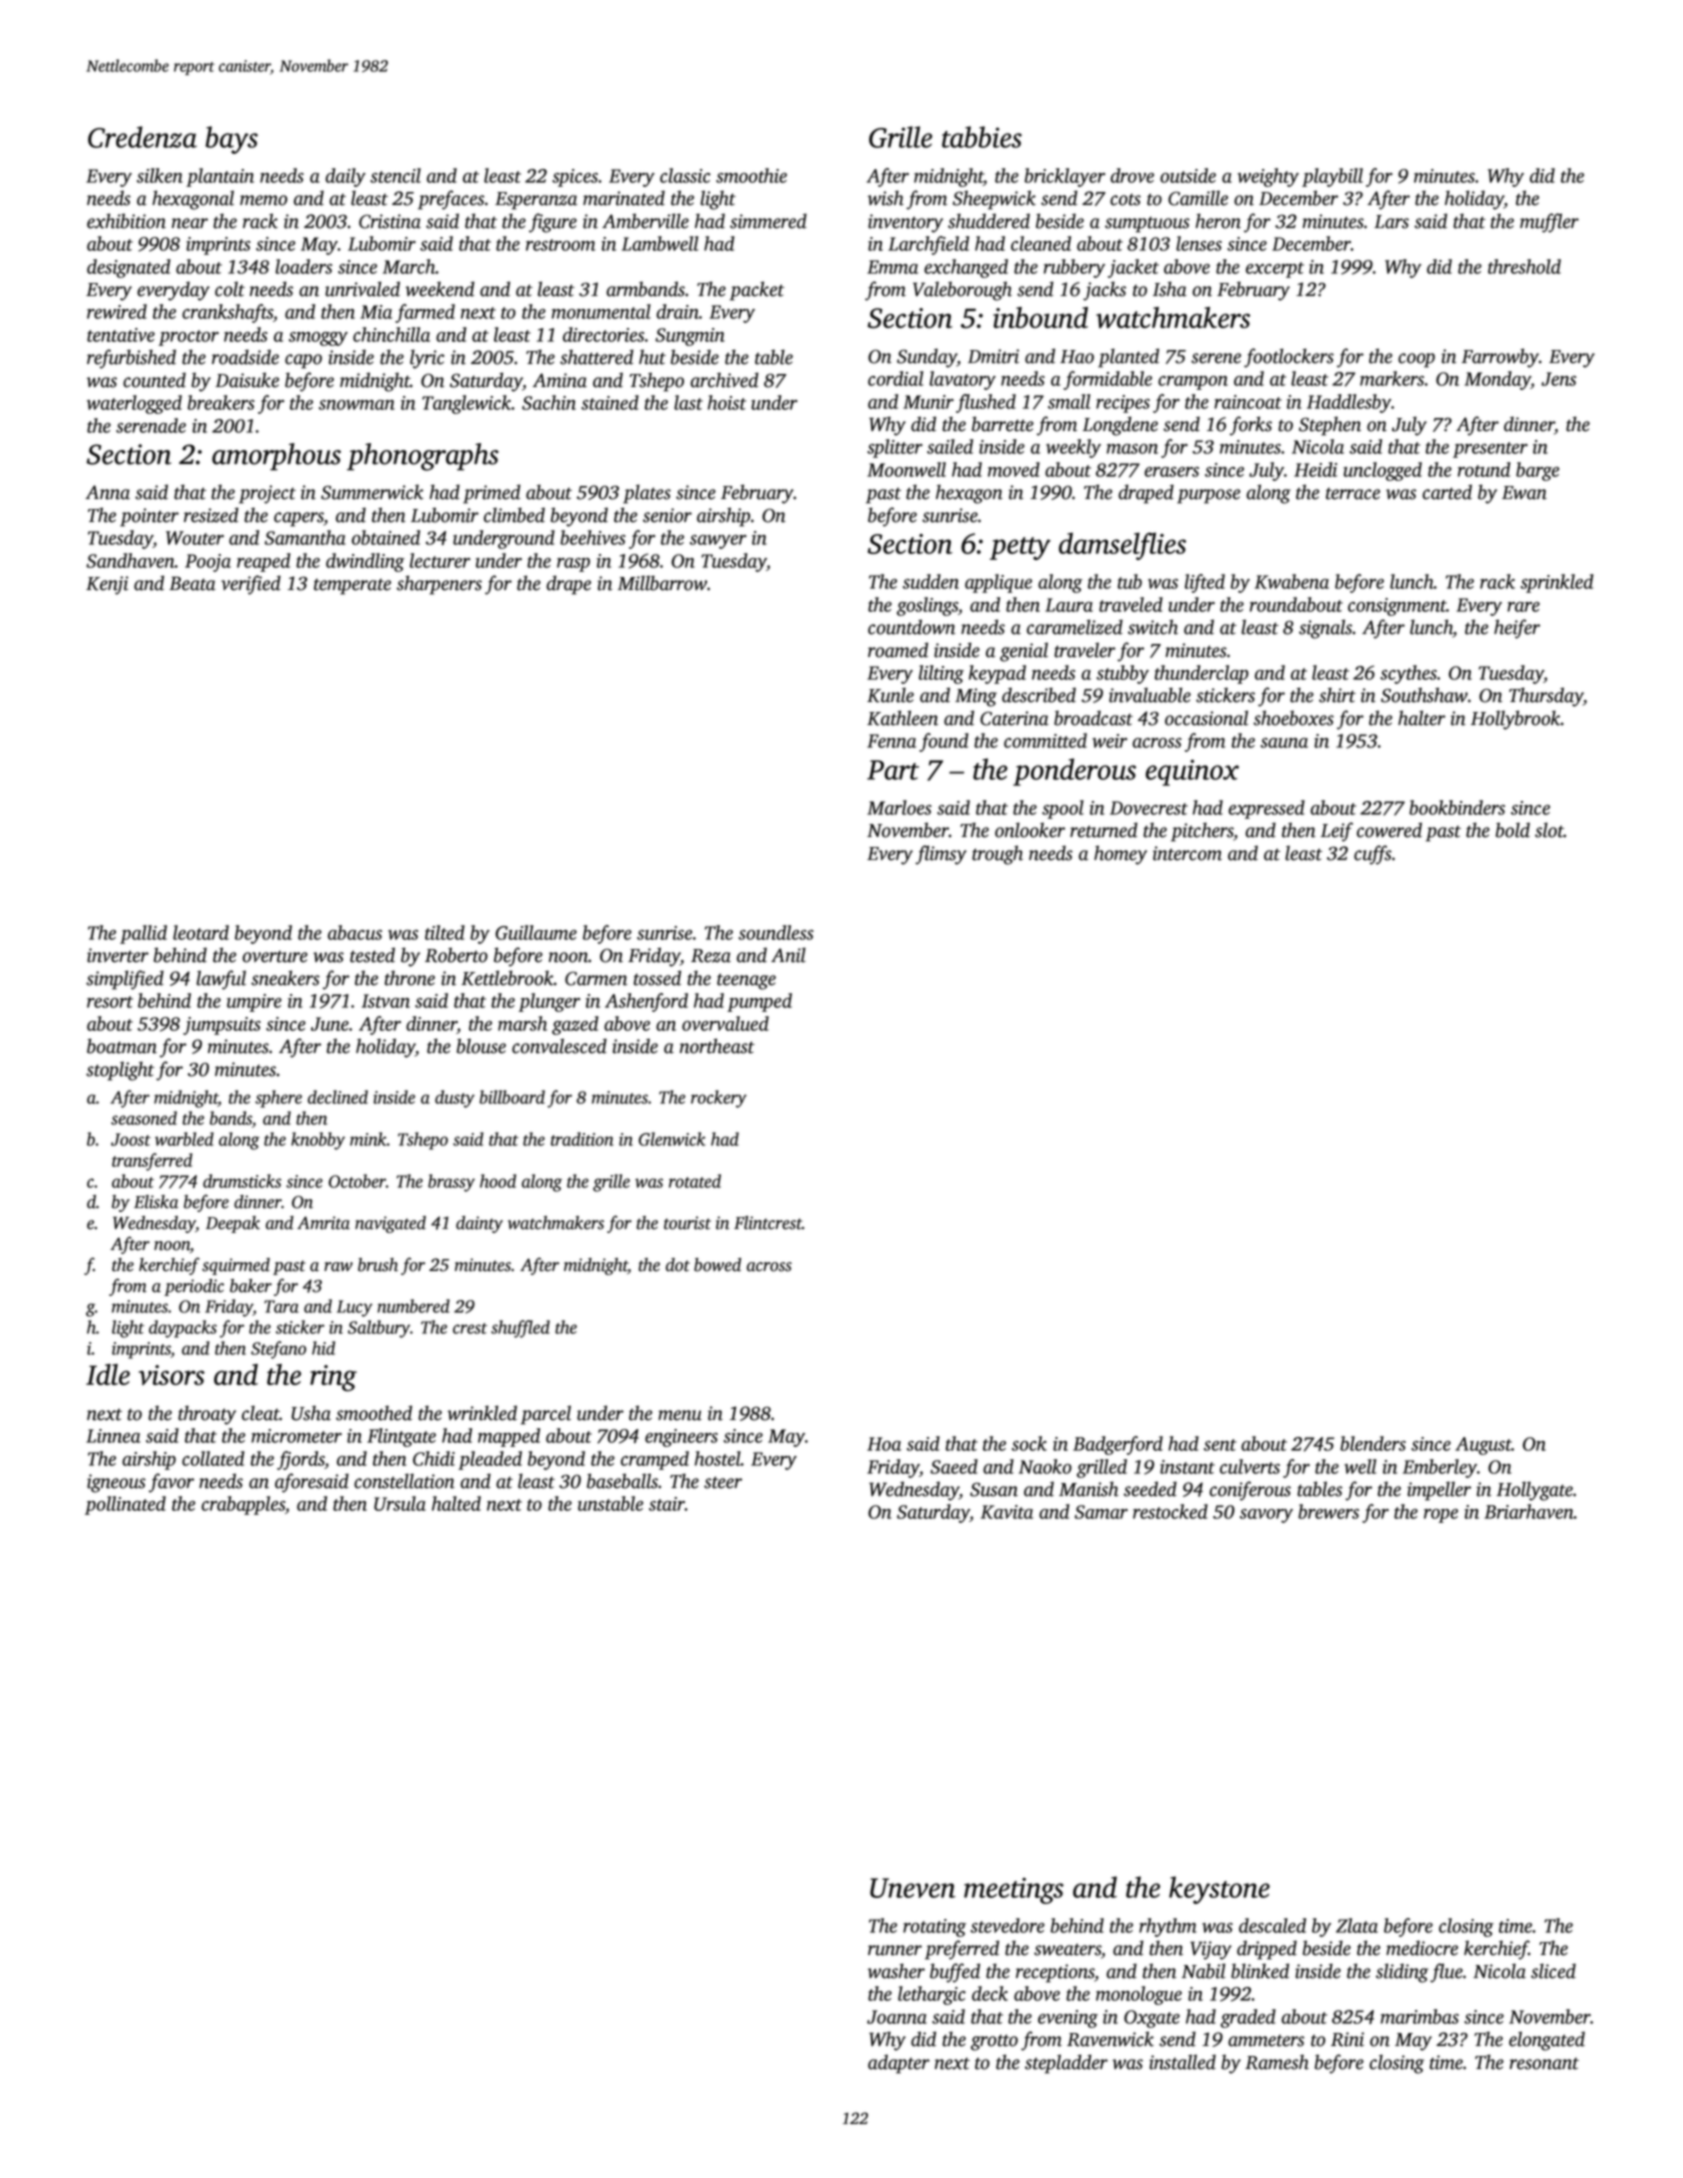 The height and width of the screenshot is (2178, 1683). Describe the element at coordinates (1014, 1891) in the screenshot. I see `meetings` at that location.
